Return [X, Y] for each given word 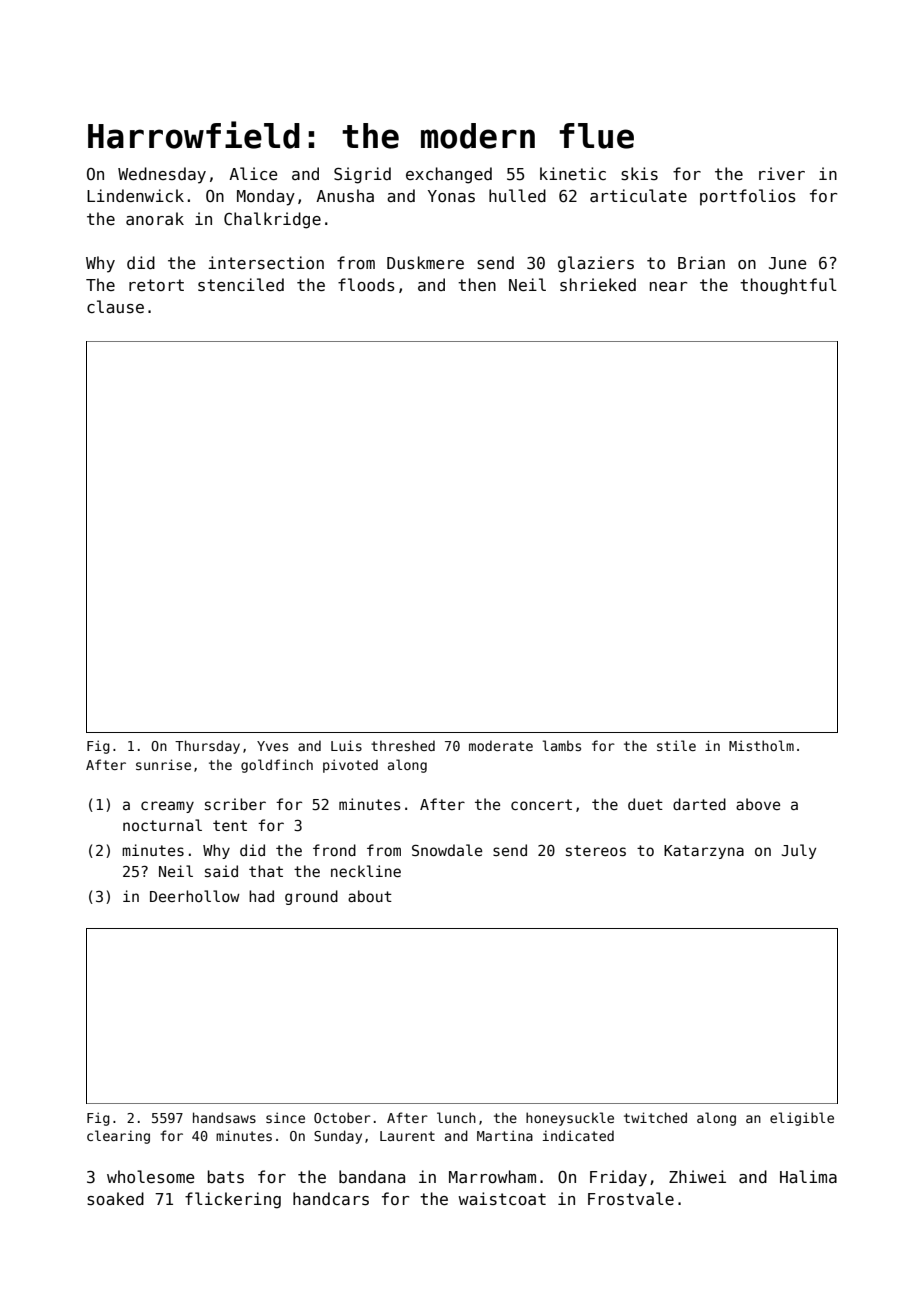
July [799, 851]
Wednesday [162, 175]
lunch [456, 1117]
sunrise [163, 764]
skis [639, 174]
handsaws [224, 1117]
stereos [596, 850]
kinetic [573, 173]
